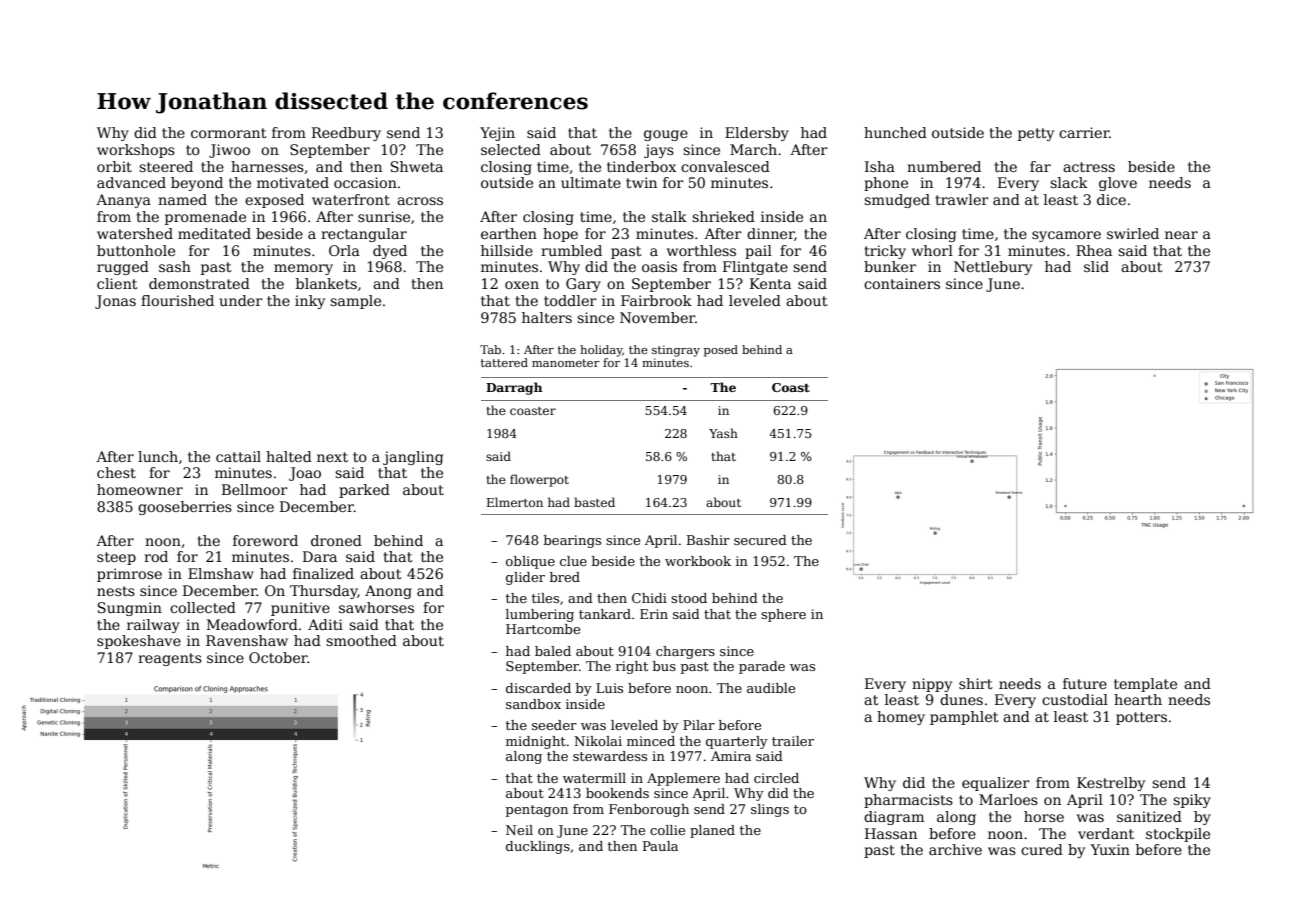 The width and height of the screenshot is (1308, 924). Describe the element at coordinates (507, 250) in the screenshot. I see `hillside` at that location.
